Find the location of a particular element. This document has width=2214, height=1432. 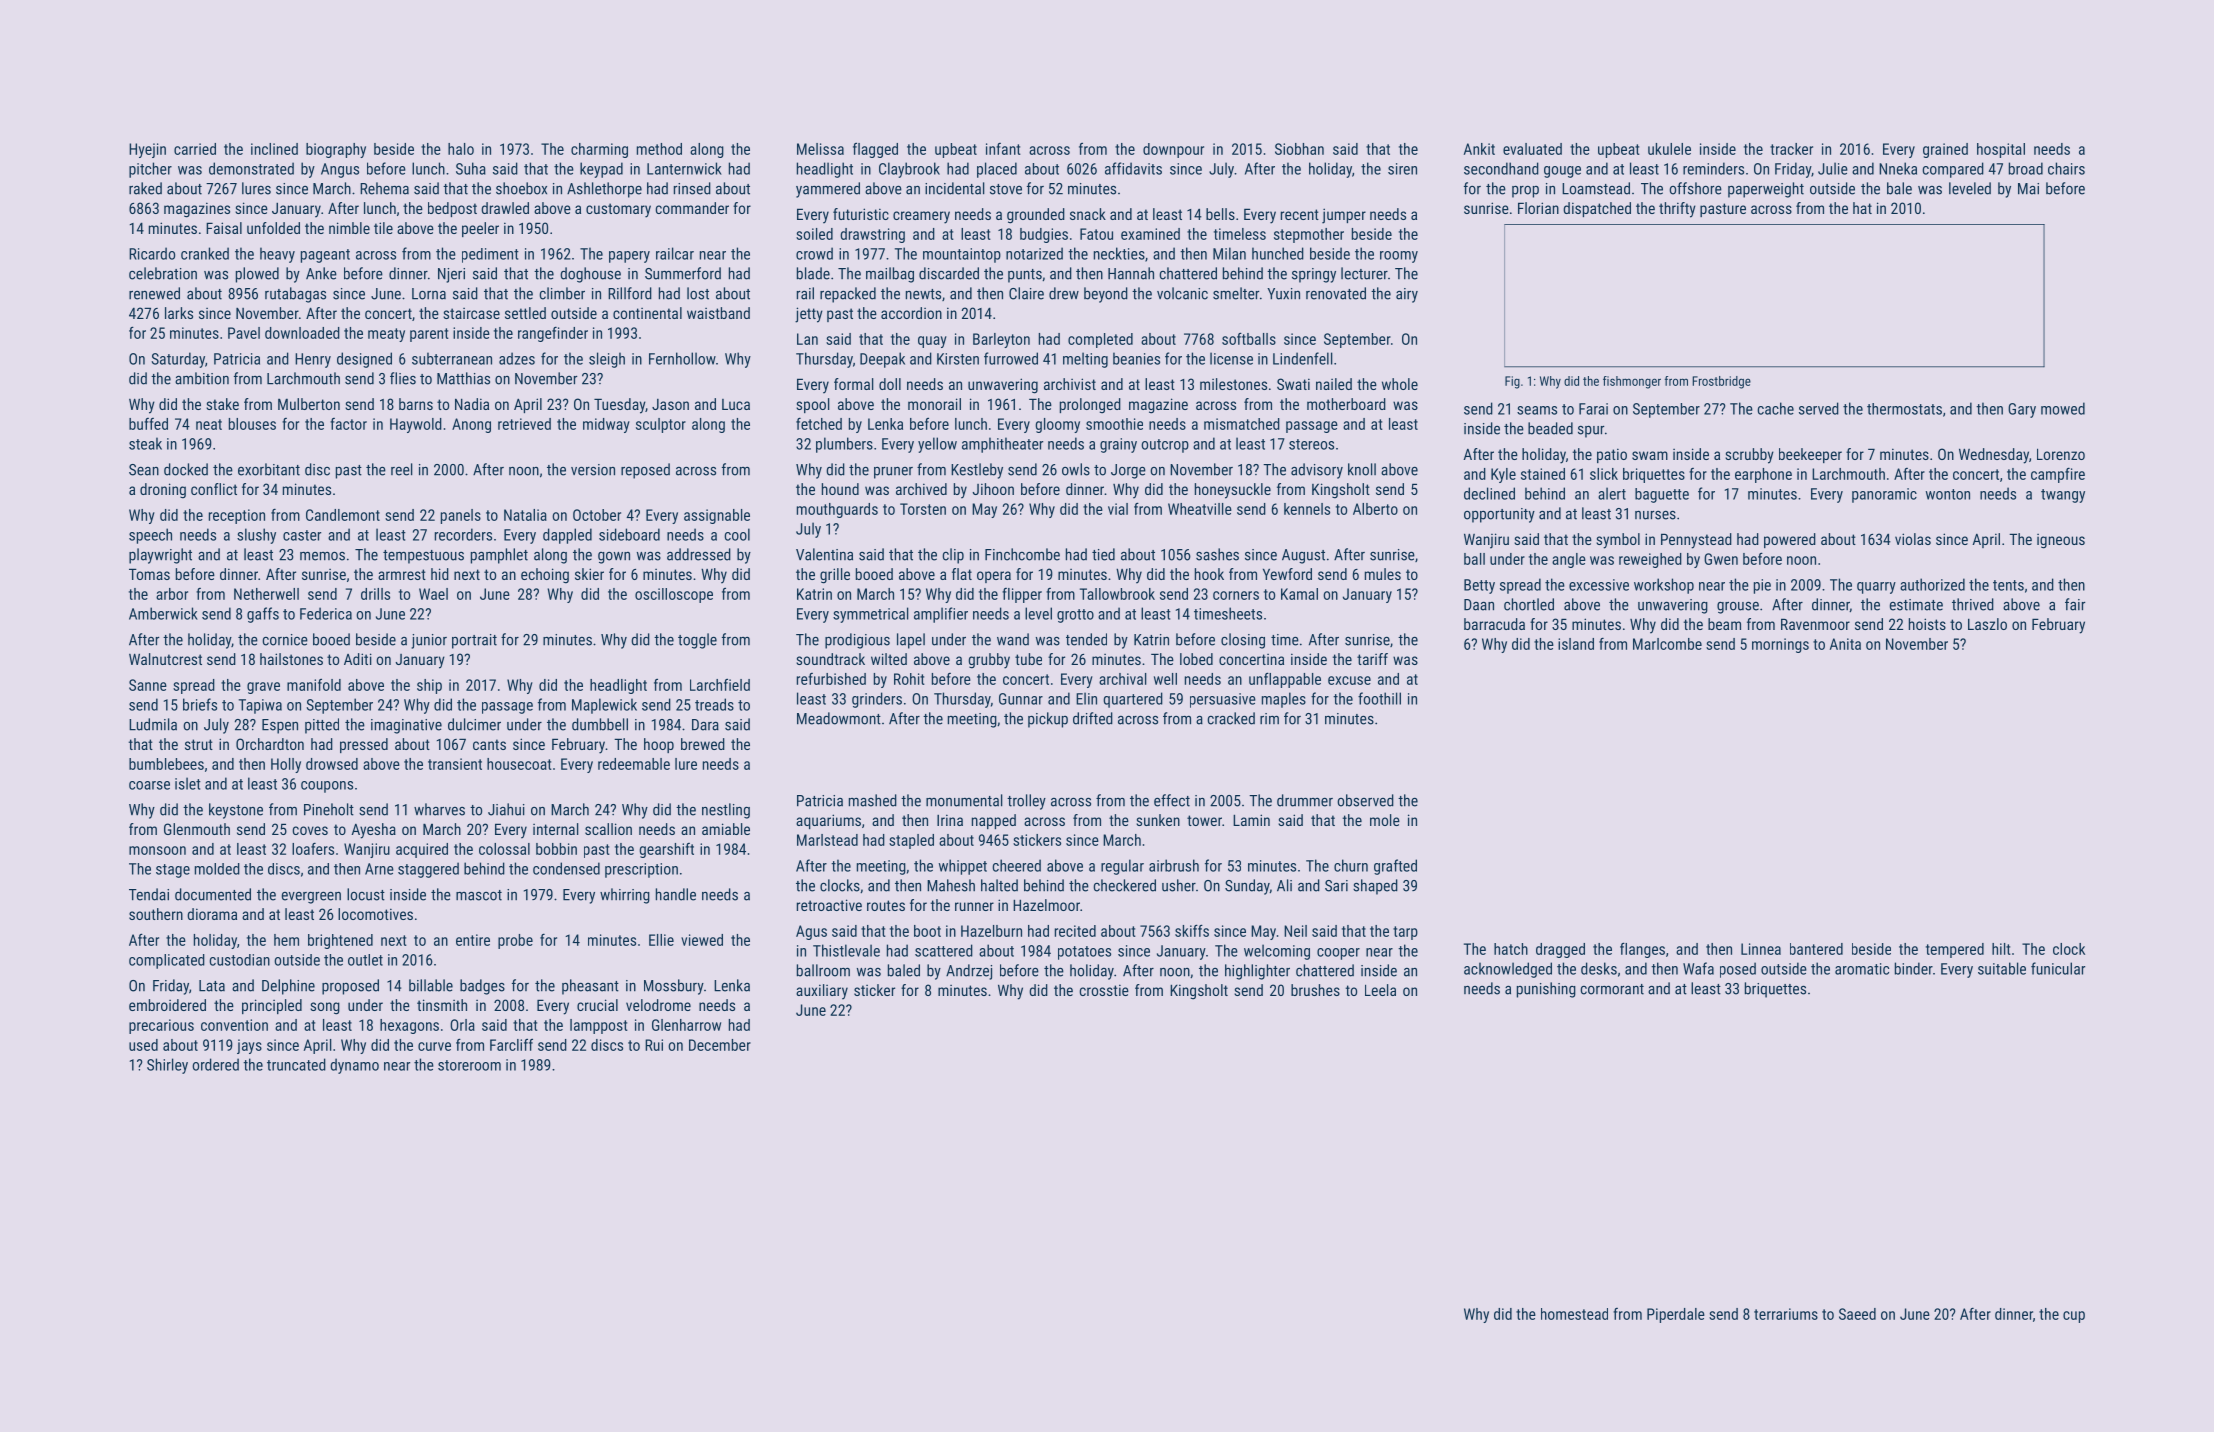

southern is located at coordinates (156, 914).
